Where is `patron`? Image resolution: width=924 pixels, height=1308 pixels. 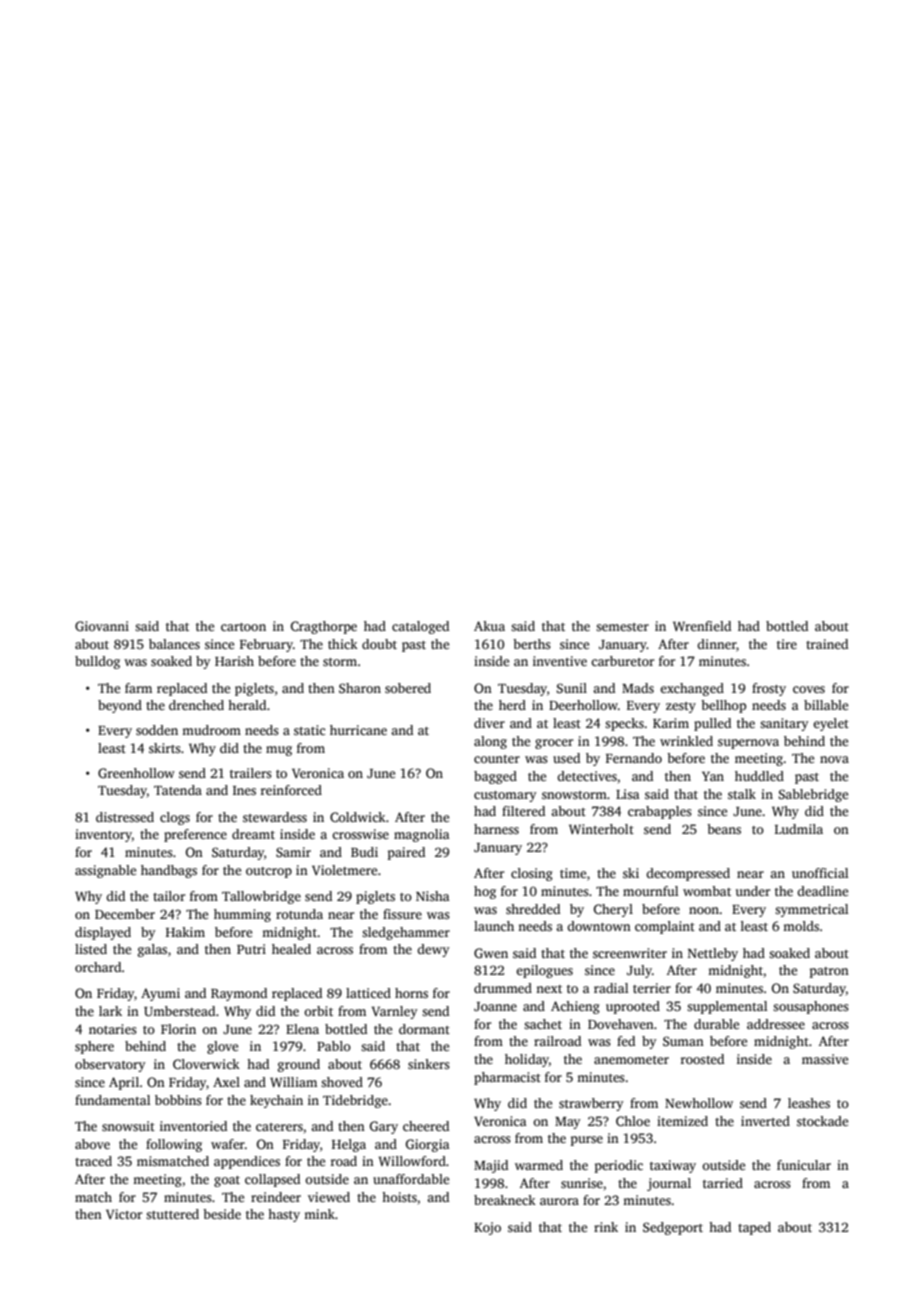
patron is located at coordinates (829, 972).
